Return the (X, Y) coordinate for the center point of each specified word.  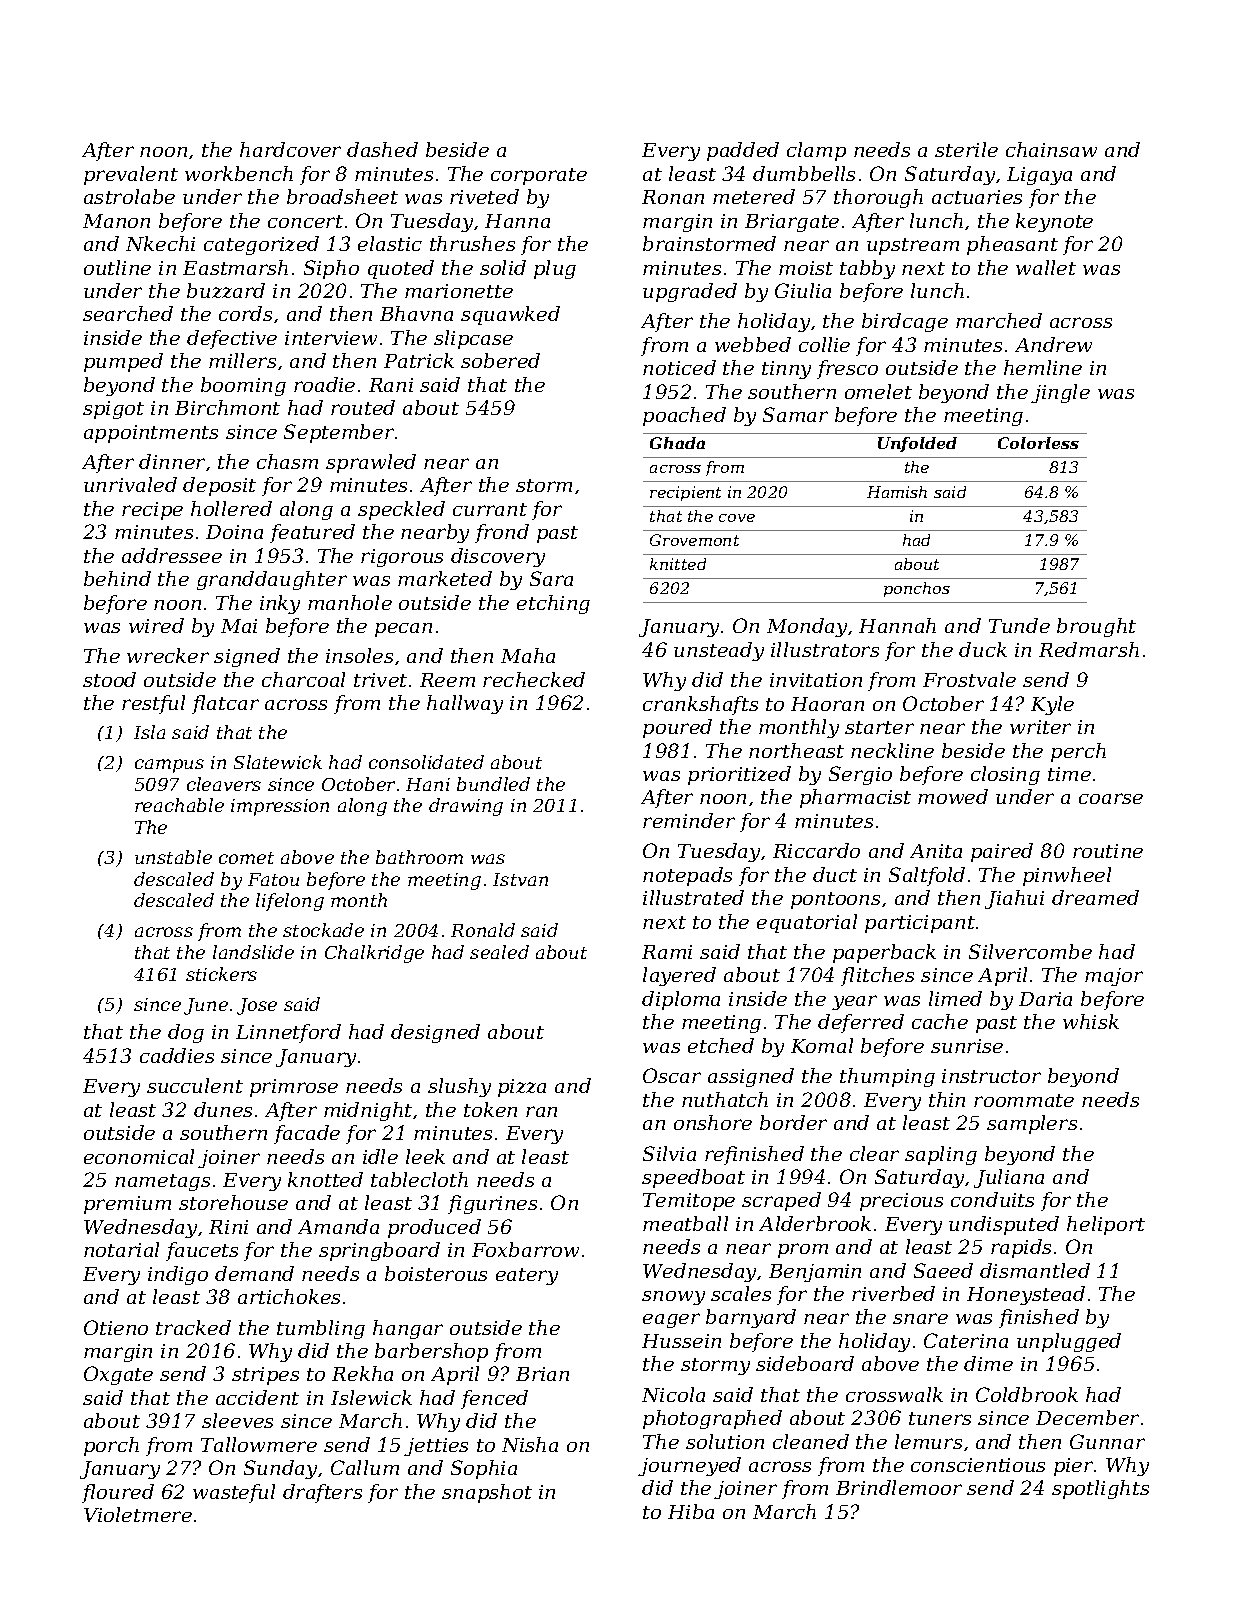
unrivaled (130, 484)
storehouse (233, 1202)
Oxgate (118, 1375)
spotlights (1100, 1489)
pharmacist (855, 798)
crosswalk (894, 1394)
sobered (500, 360)
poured (677, 728)
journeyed (689, 1466)
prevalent (131, 175)
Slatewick (278, 762)
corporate (539, 176)
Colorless (1038, 443)
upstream (913, 246)
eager (671, 1320)
